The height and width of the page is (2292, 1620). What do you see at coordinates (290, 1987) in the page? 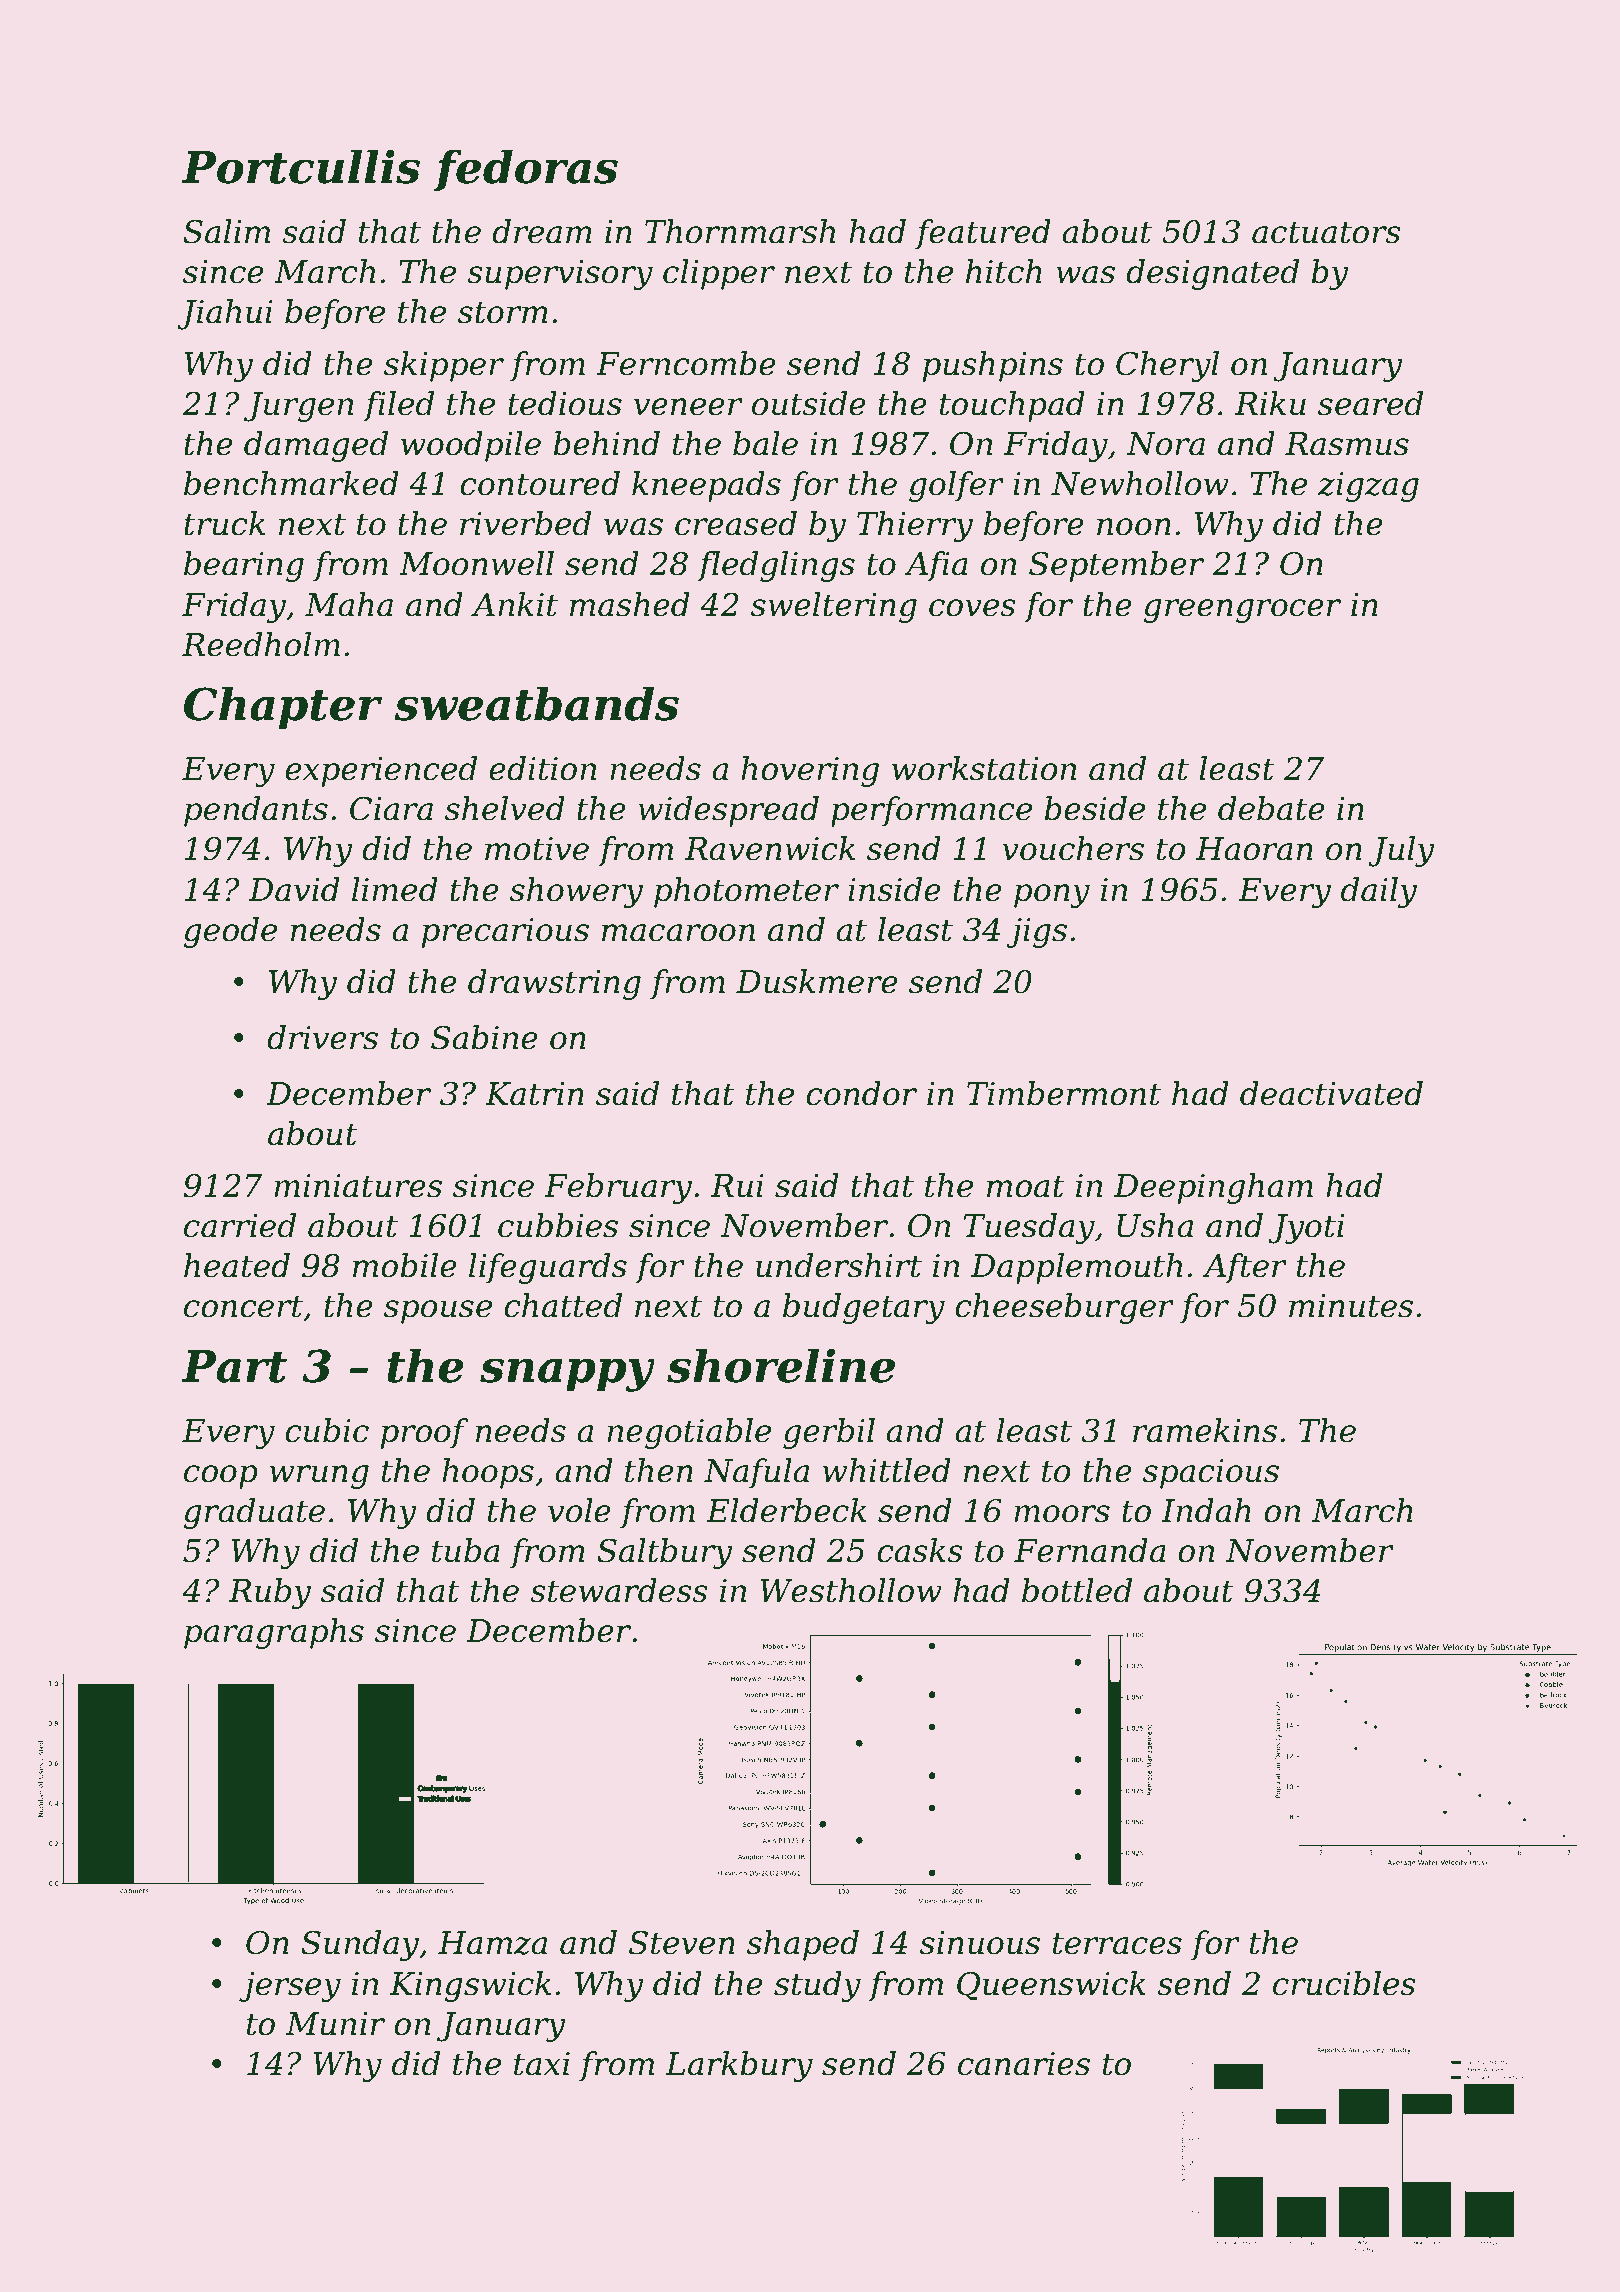
I see `jersey` at bounding box center [290, 1987].
